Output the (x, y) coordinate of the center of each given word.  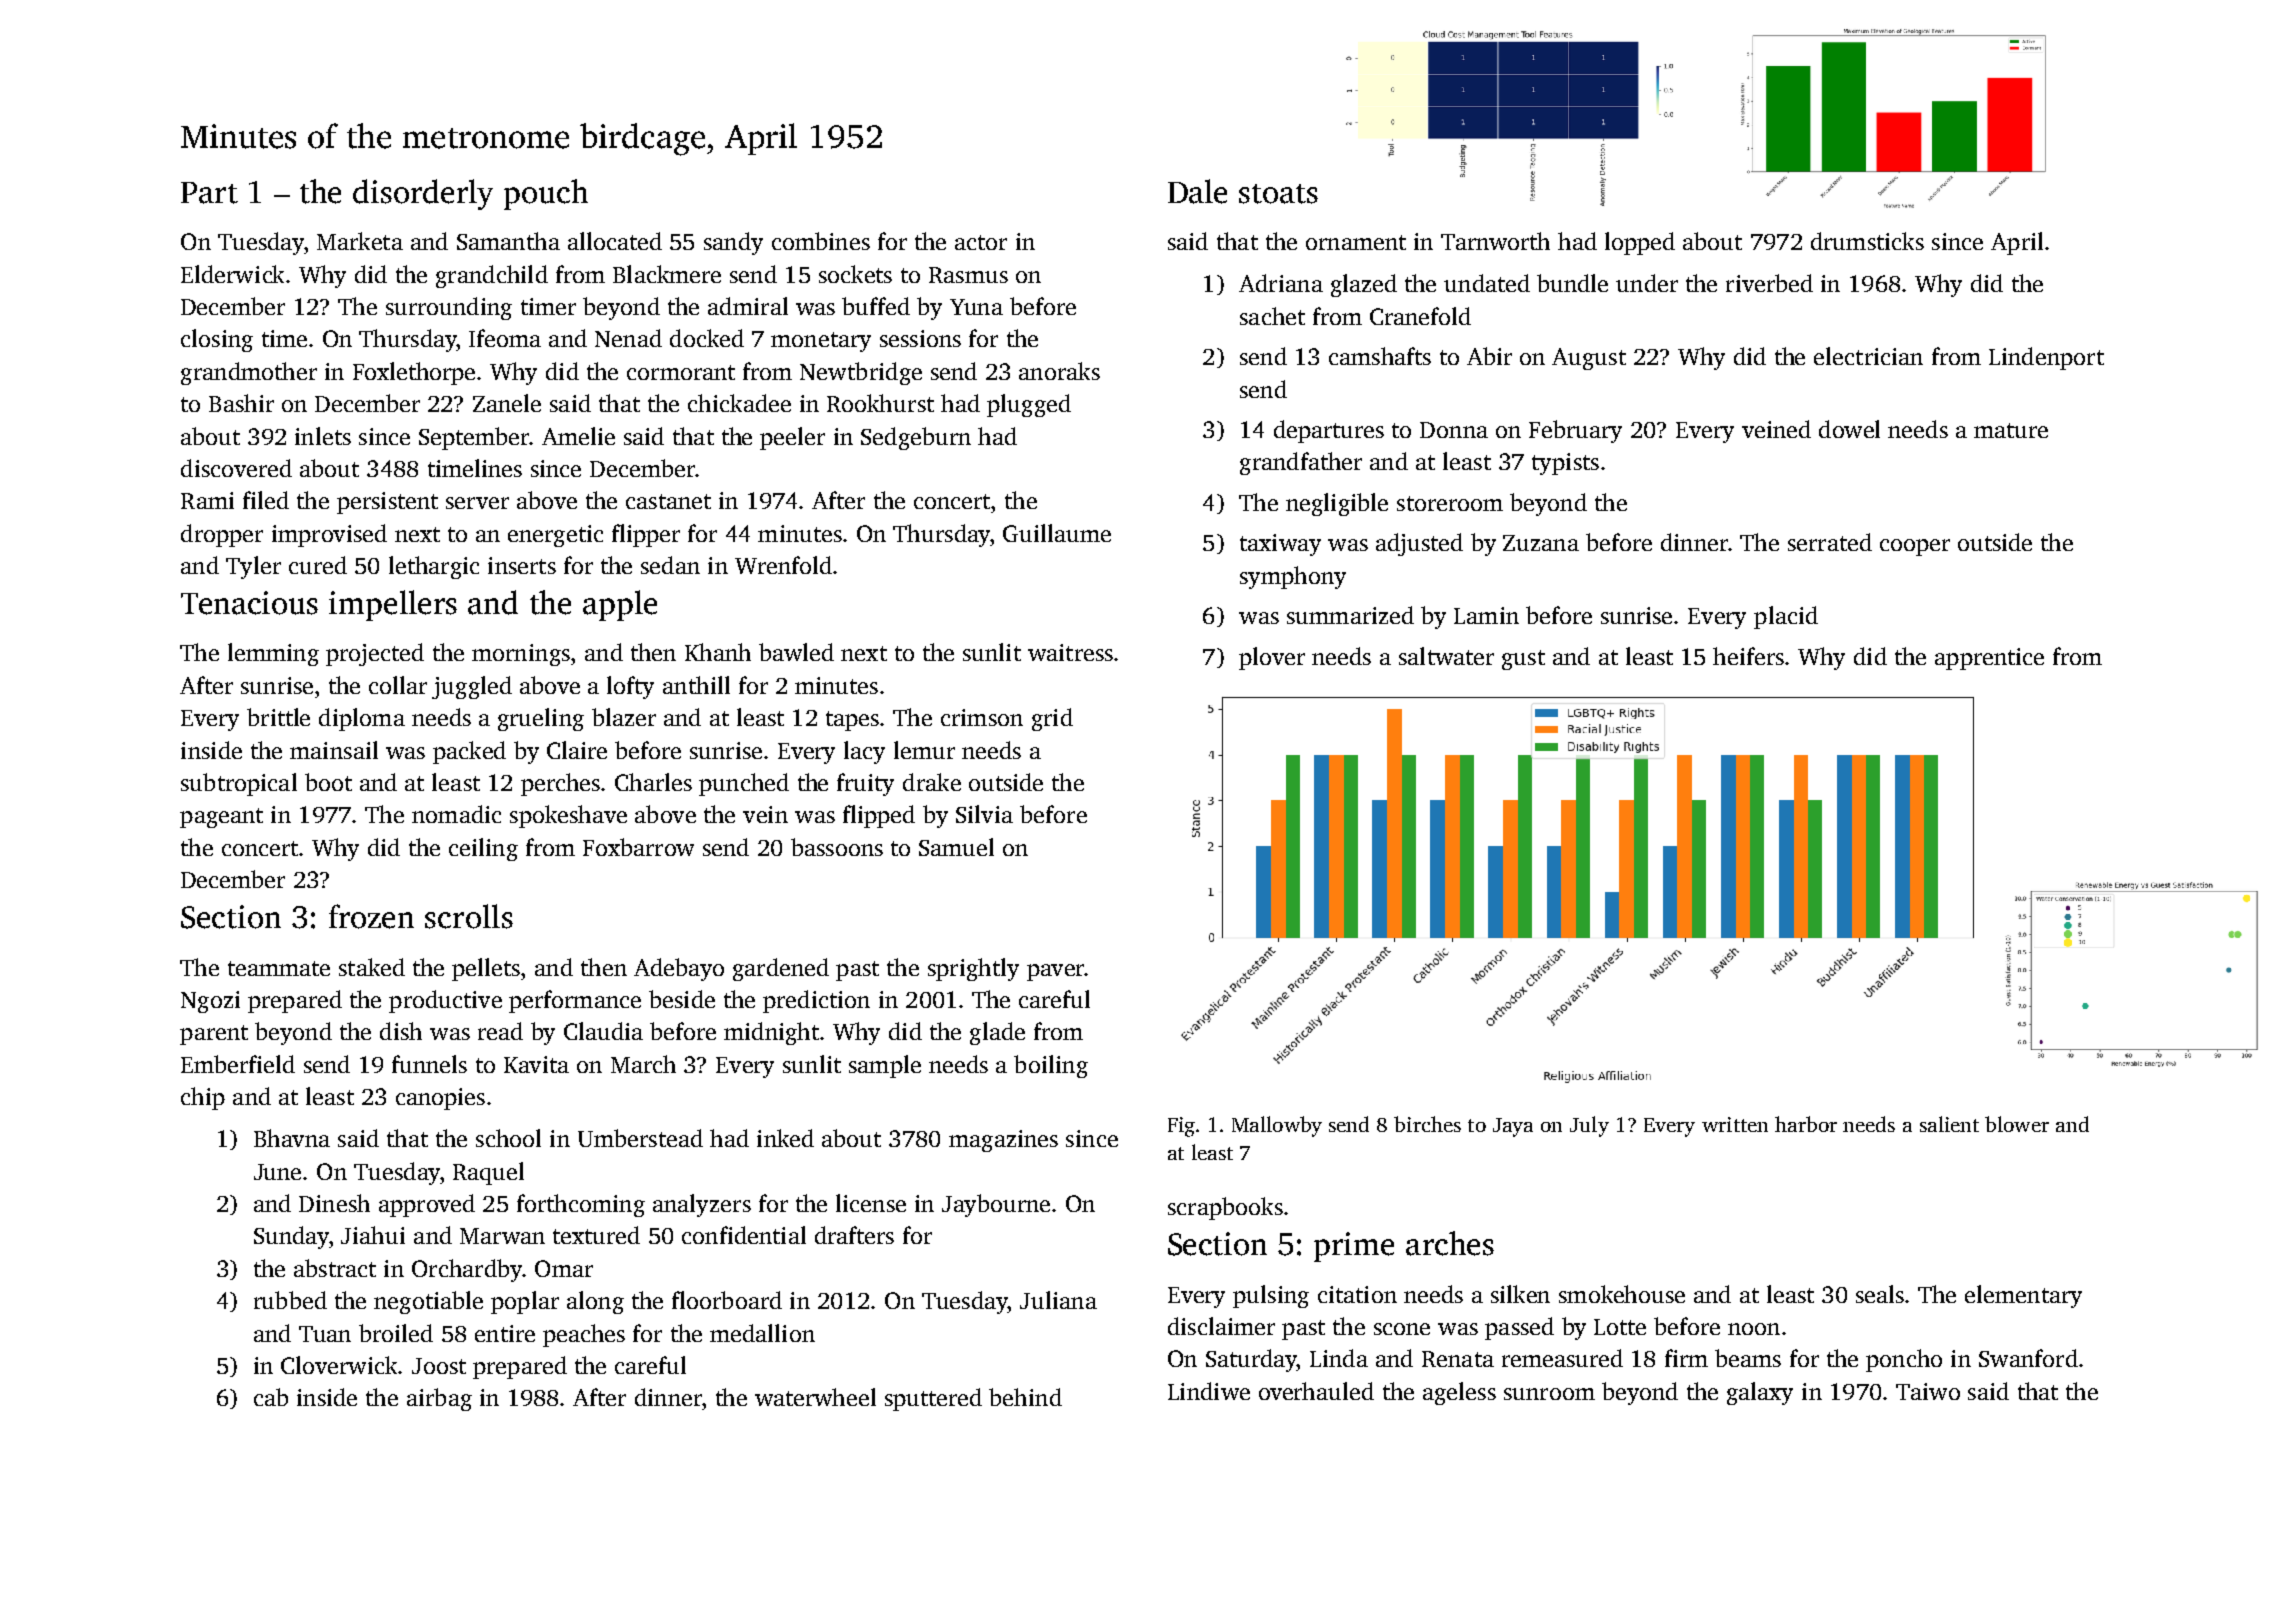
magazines (1003, 1141)
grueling (541, 719)
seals (1880, 1294)
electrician (1868, 356)
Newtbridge (861, 373)
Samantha (508, 241)
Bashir (241, 403)
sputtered (933, 1399)
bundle (1572, 283)
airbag (439, 1399)
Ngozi (210, 1002)
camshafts (1380, 356)
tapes (852, 721)
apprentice (1989, 659)
